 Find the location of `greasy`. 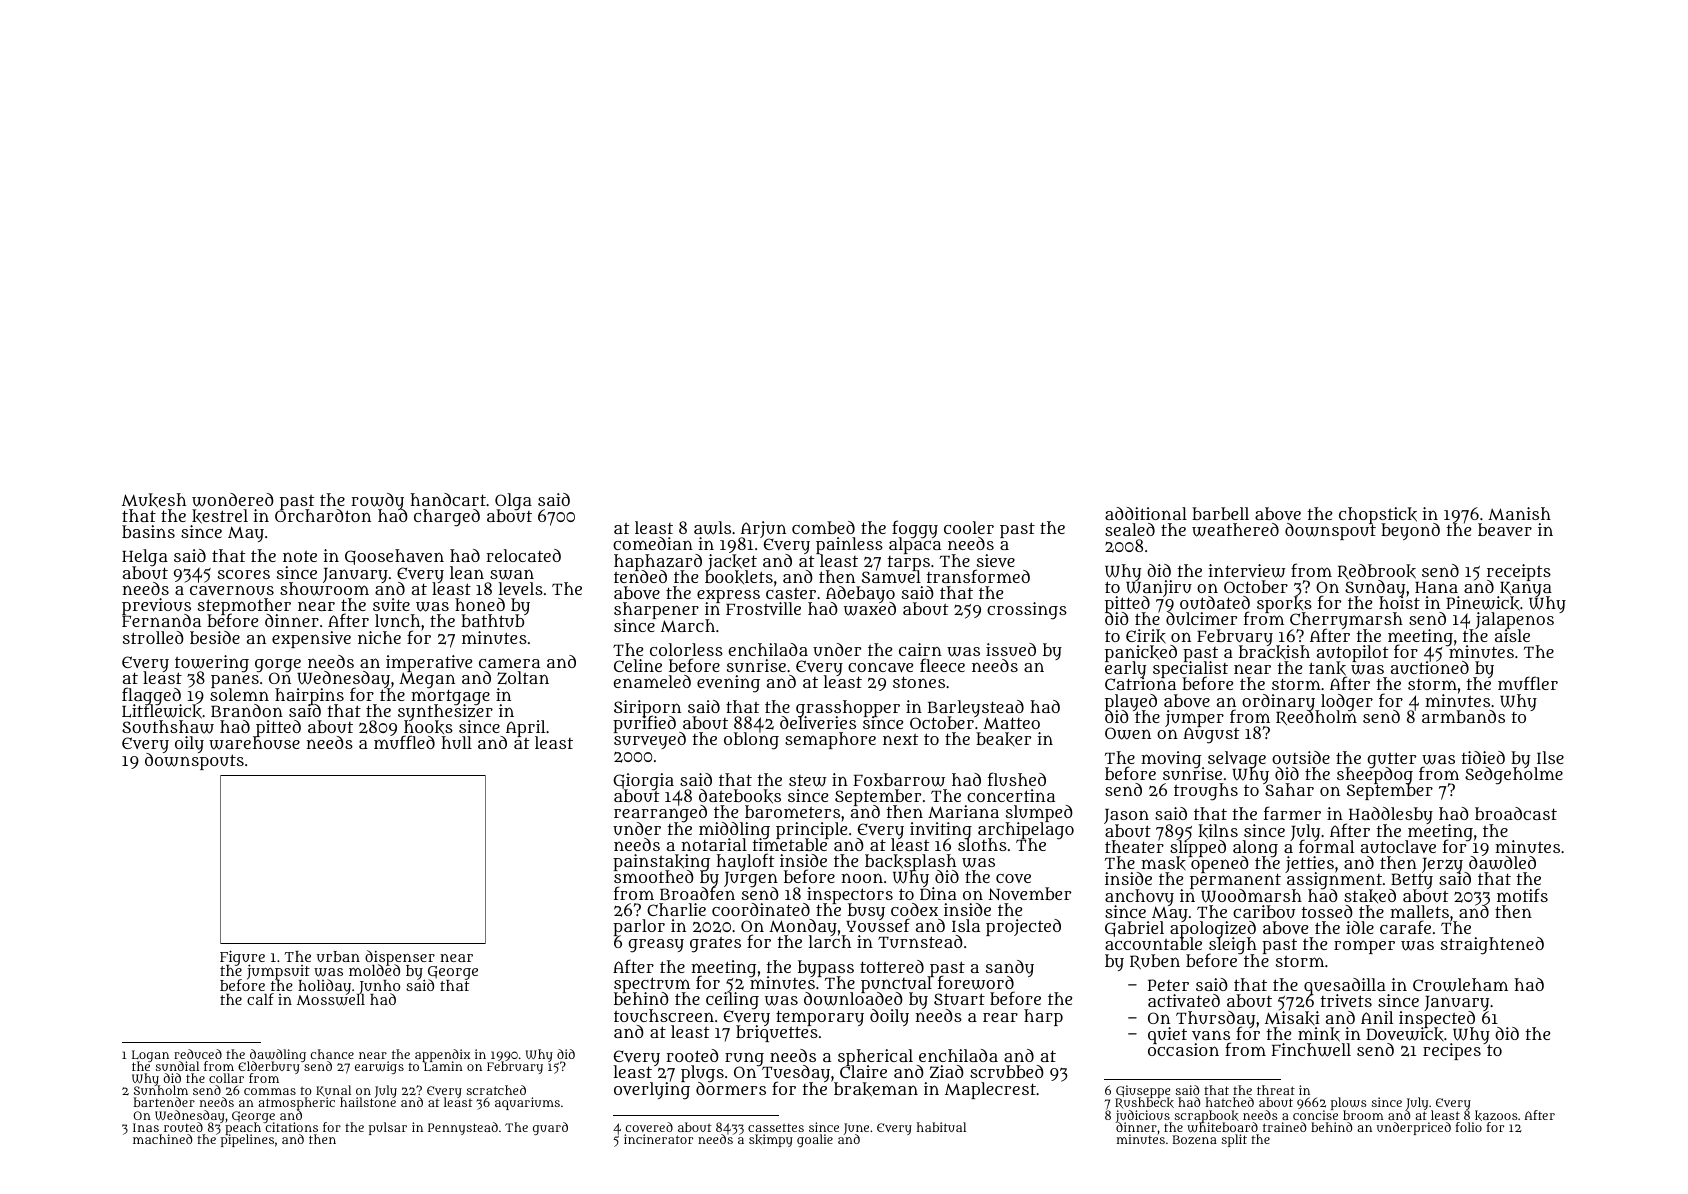

greasy is located at coordinates (656, 946).
